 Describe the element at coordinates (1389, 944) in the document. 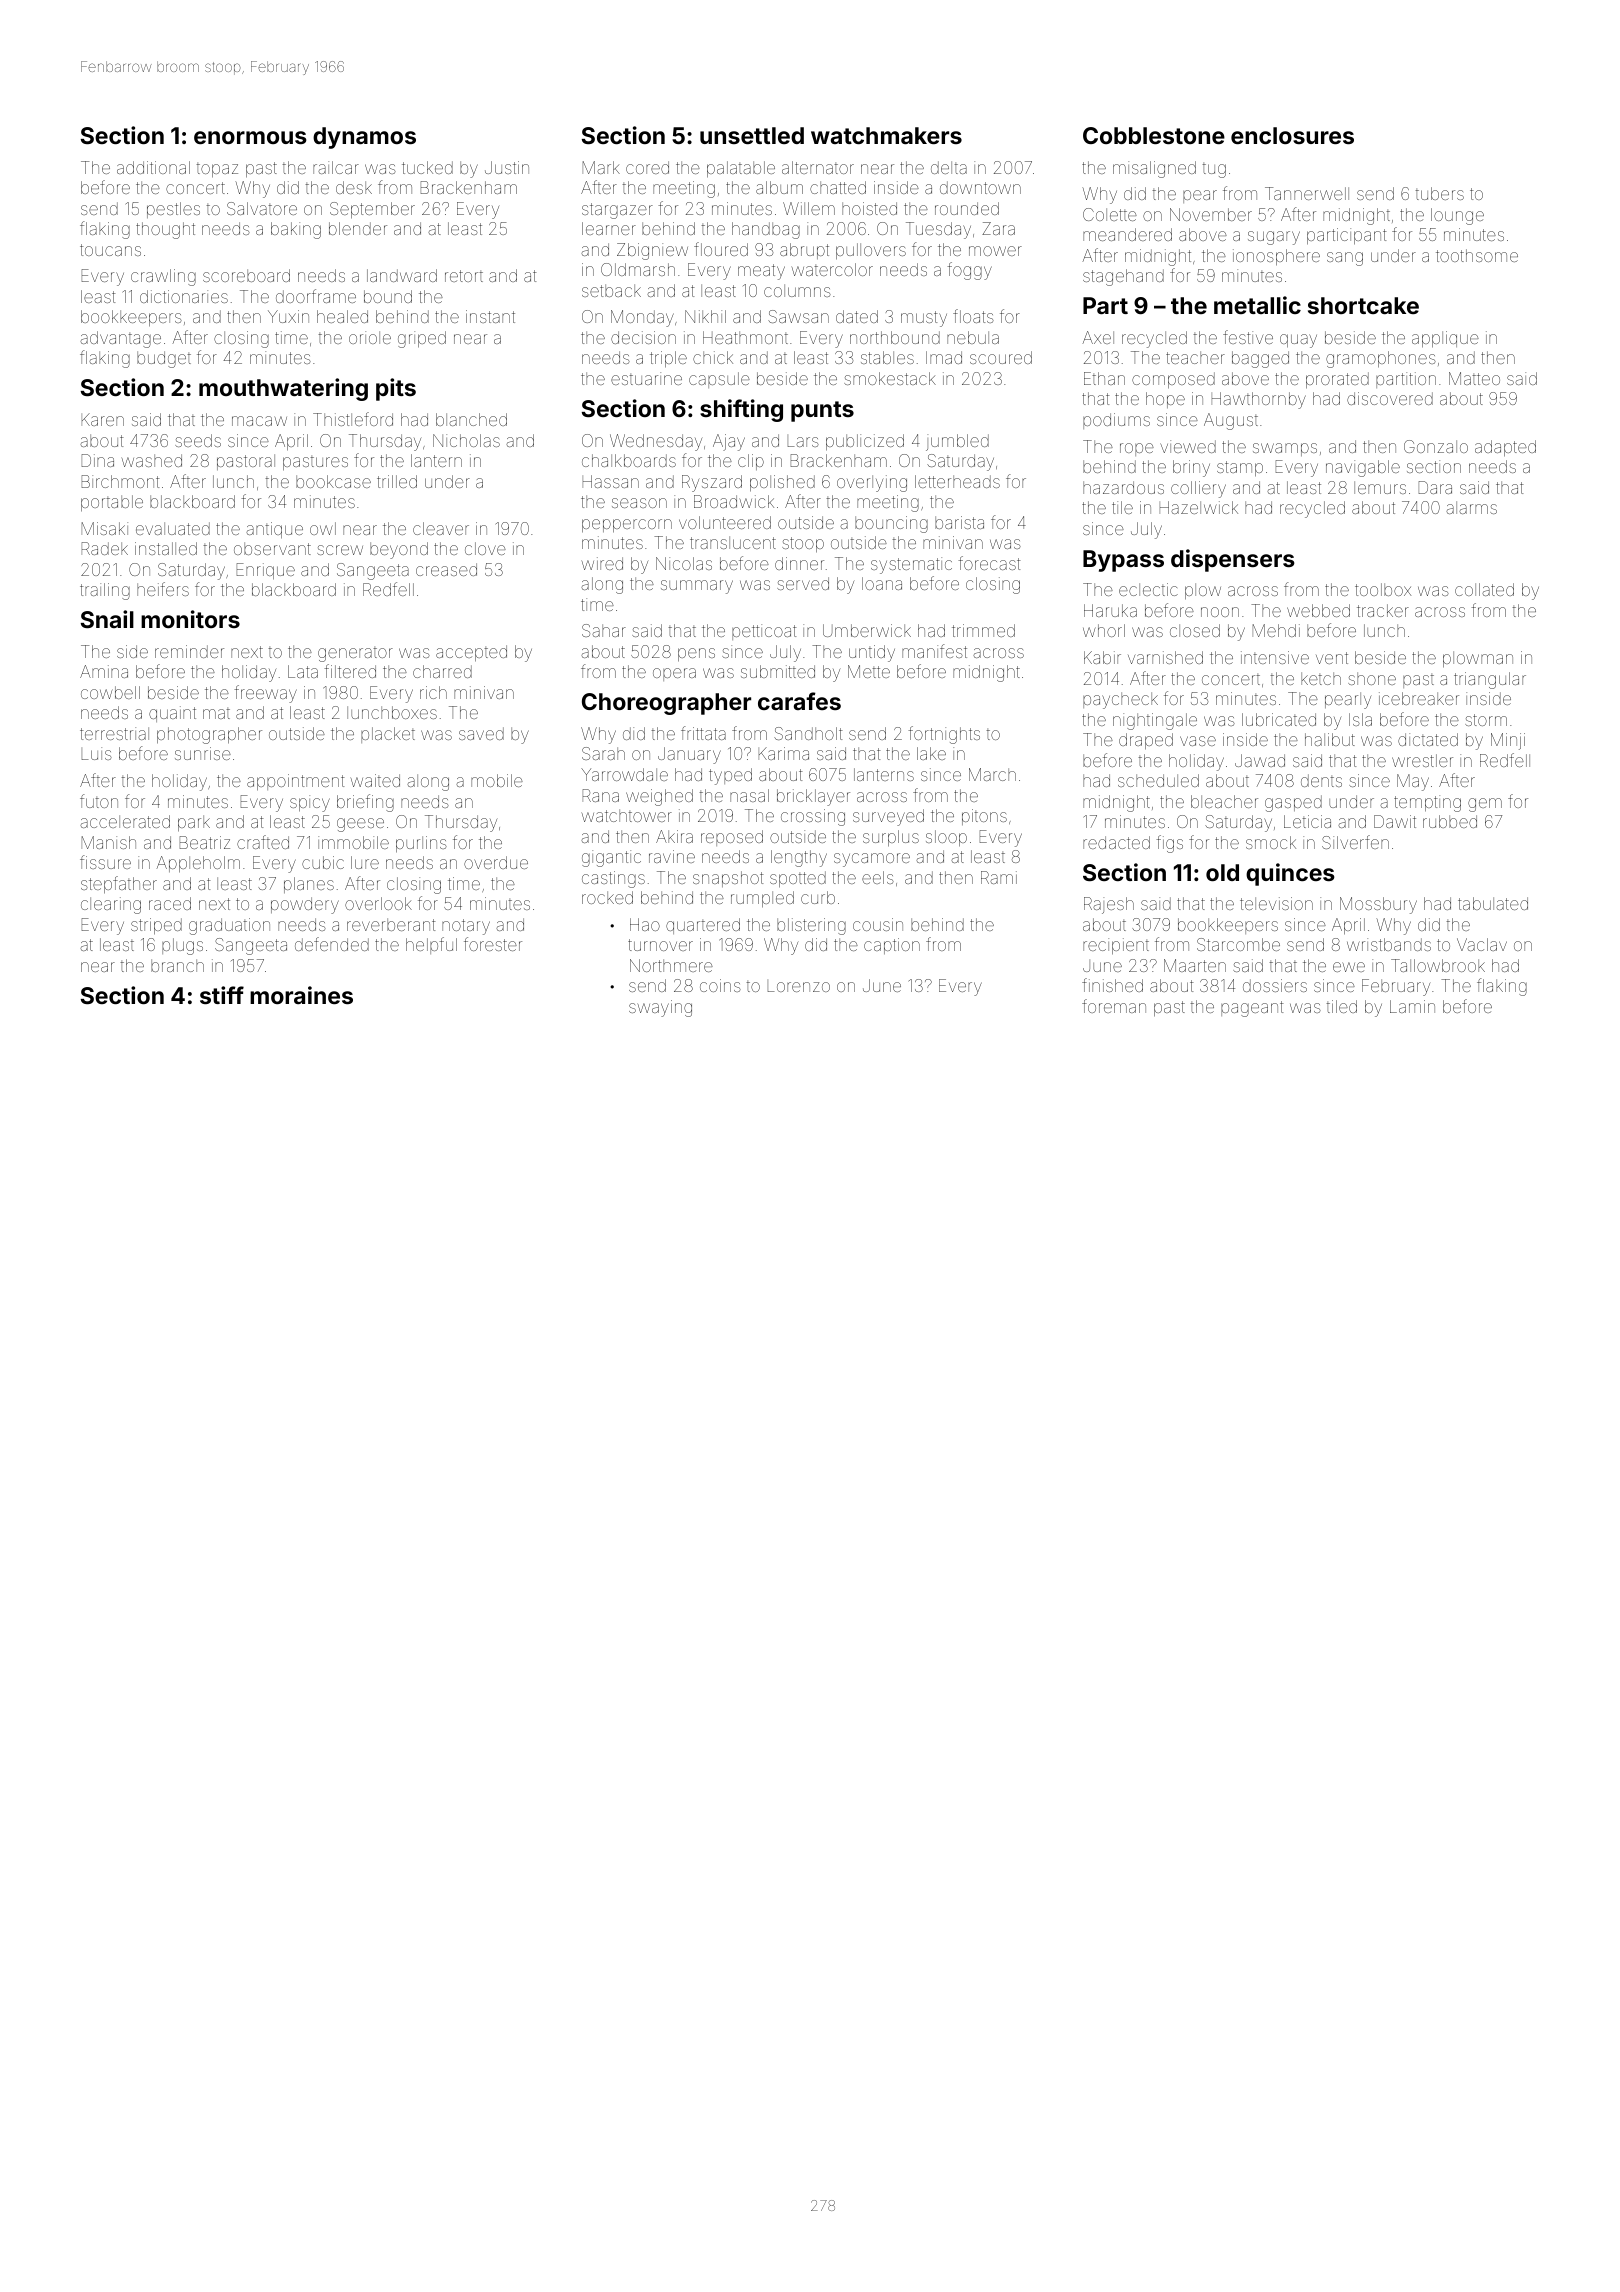

I see `wristbands` at that location.
